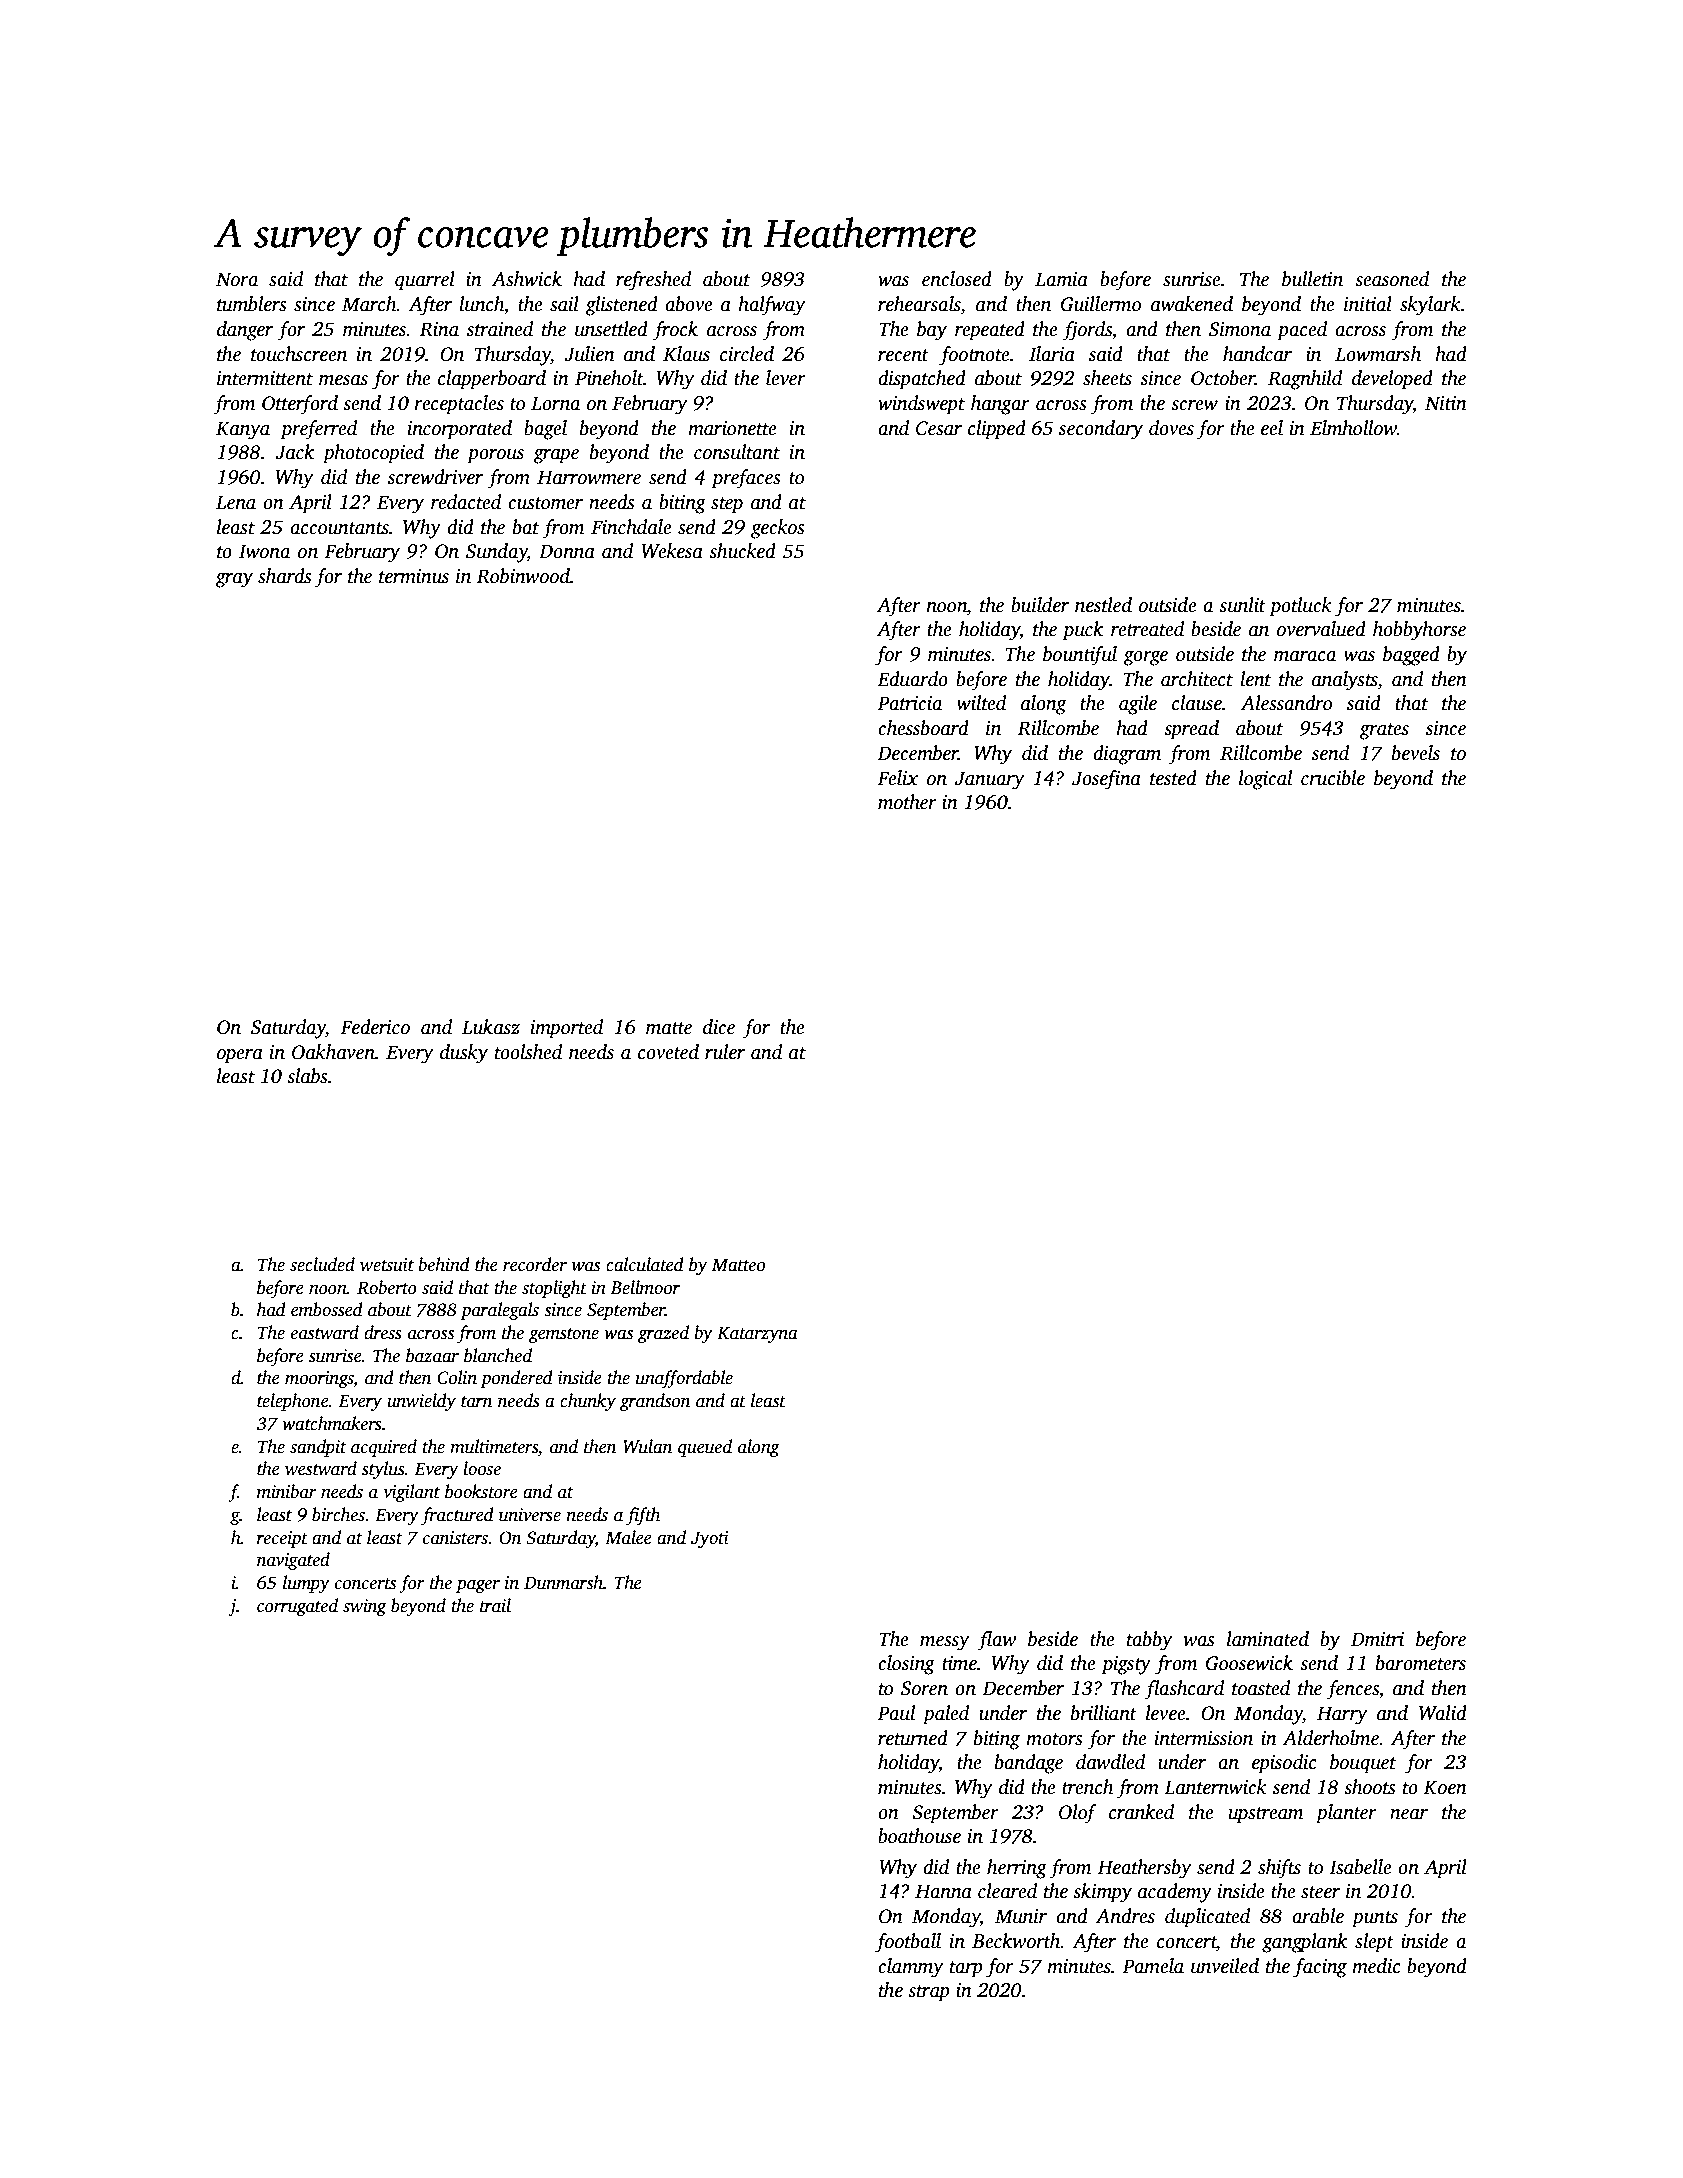  I want to click on Lanternwick, so click(1215, 1787).
